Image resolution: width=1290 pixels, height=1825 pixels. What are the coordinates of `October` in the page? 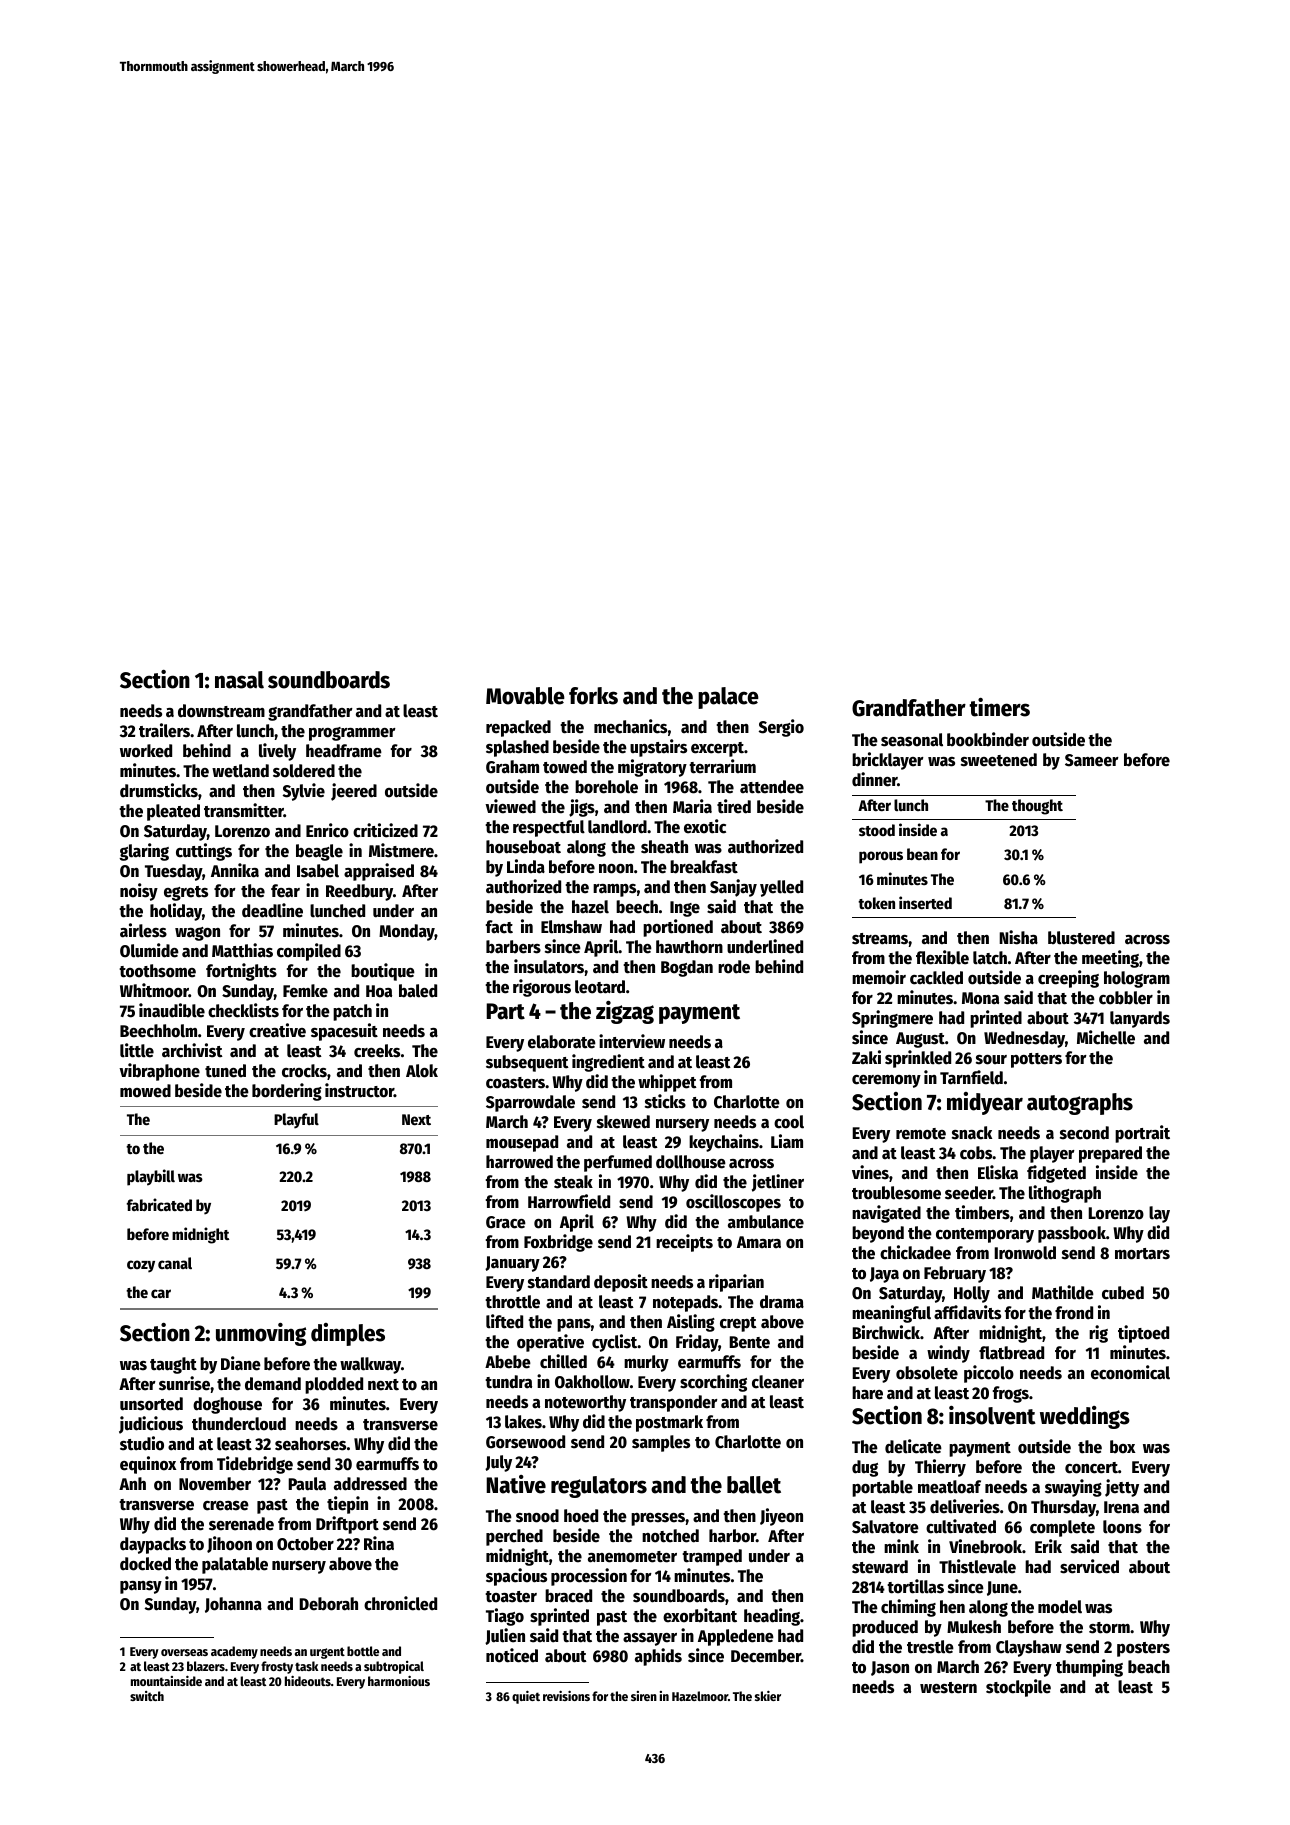 It's located at (305, 1544).
